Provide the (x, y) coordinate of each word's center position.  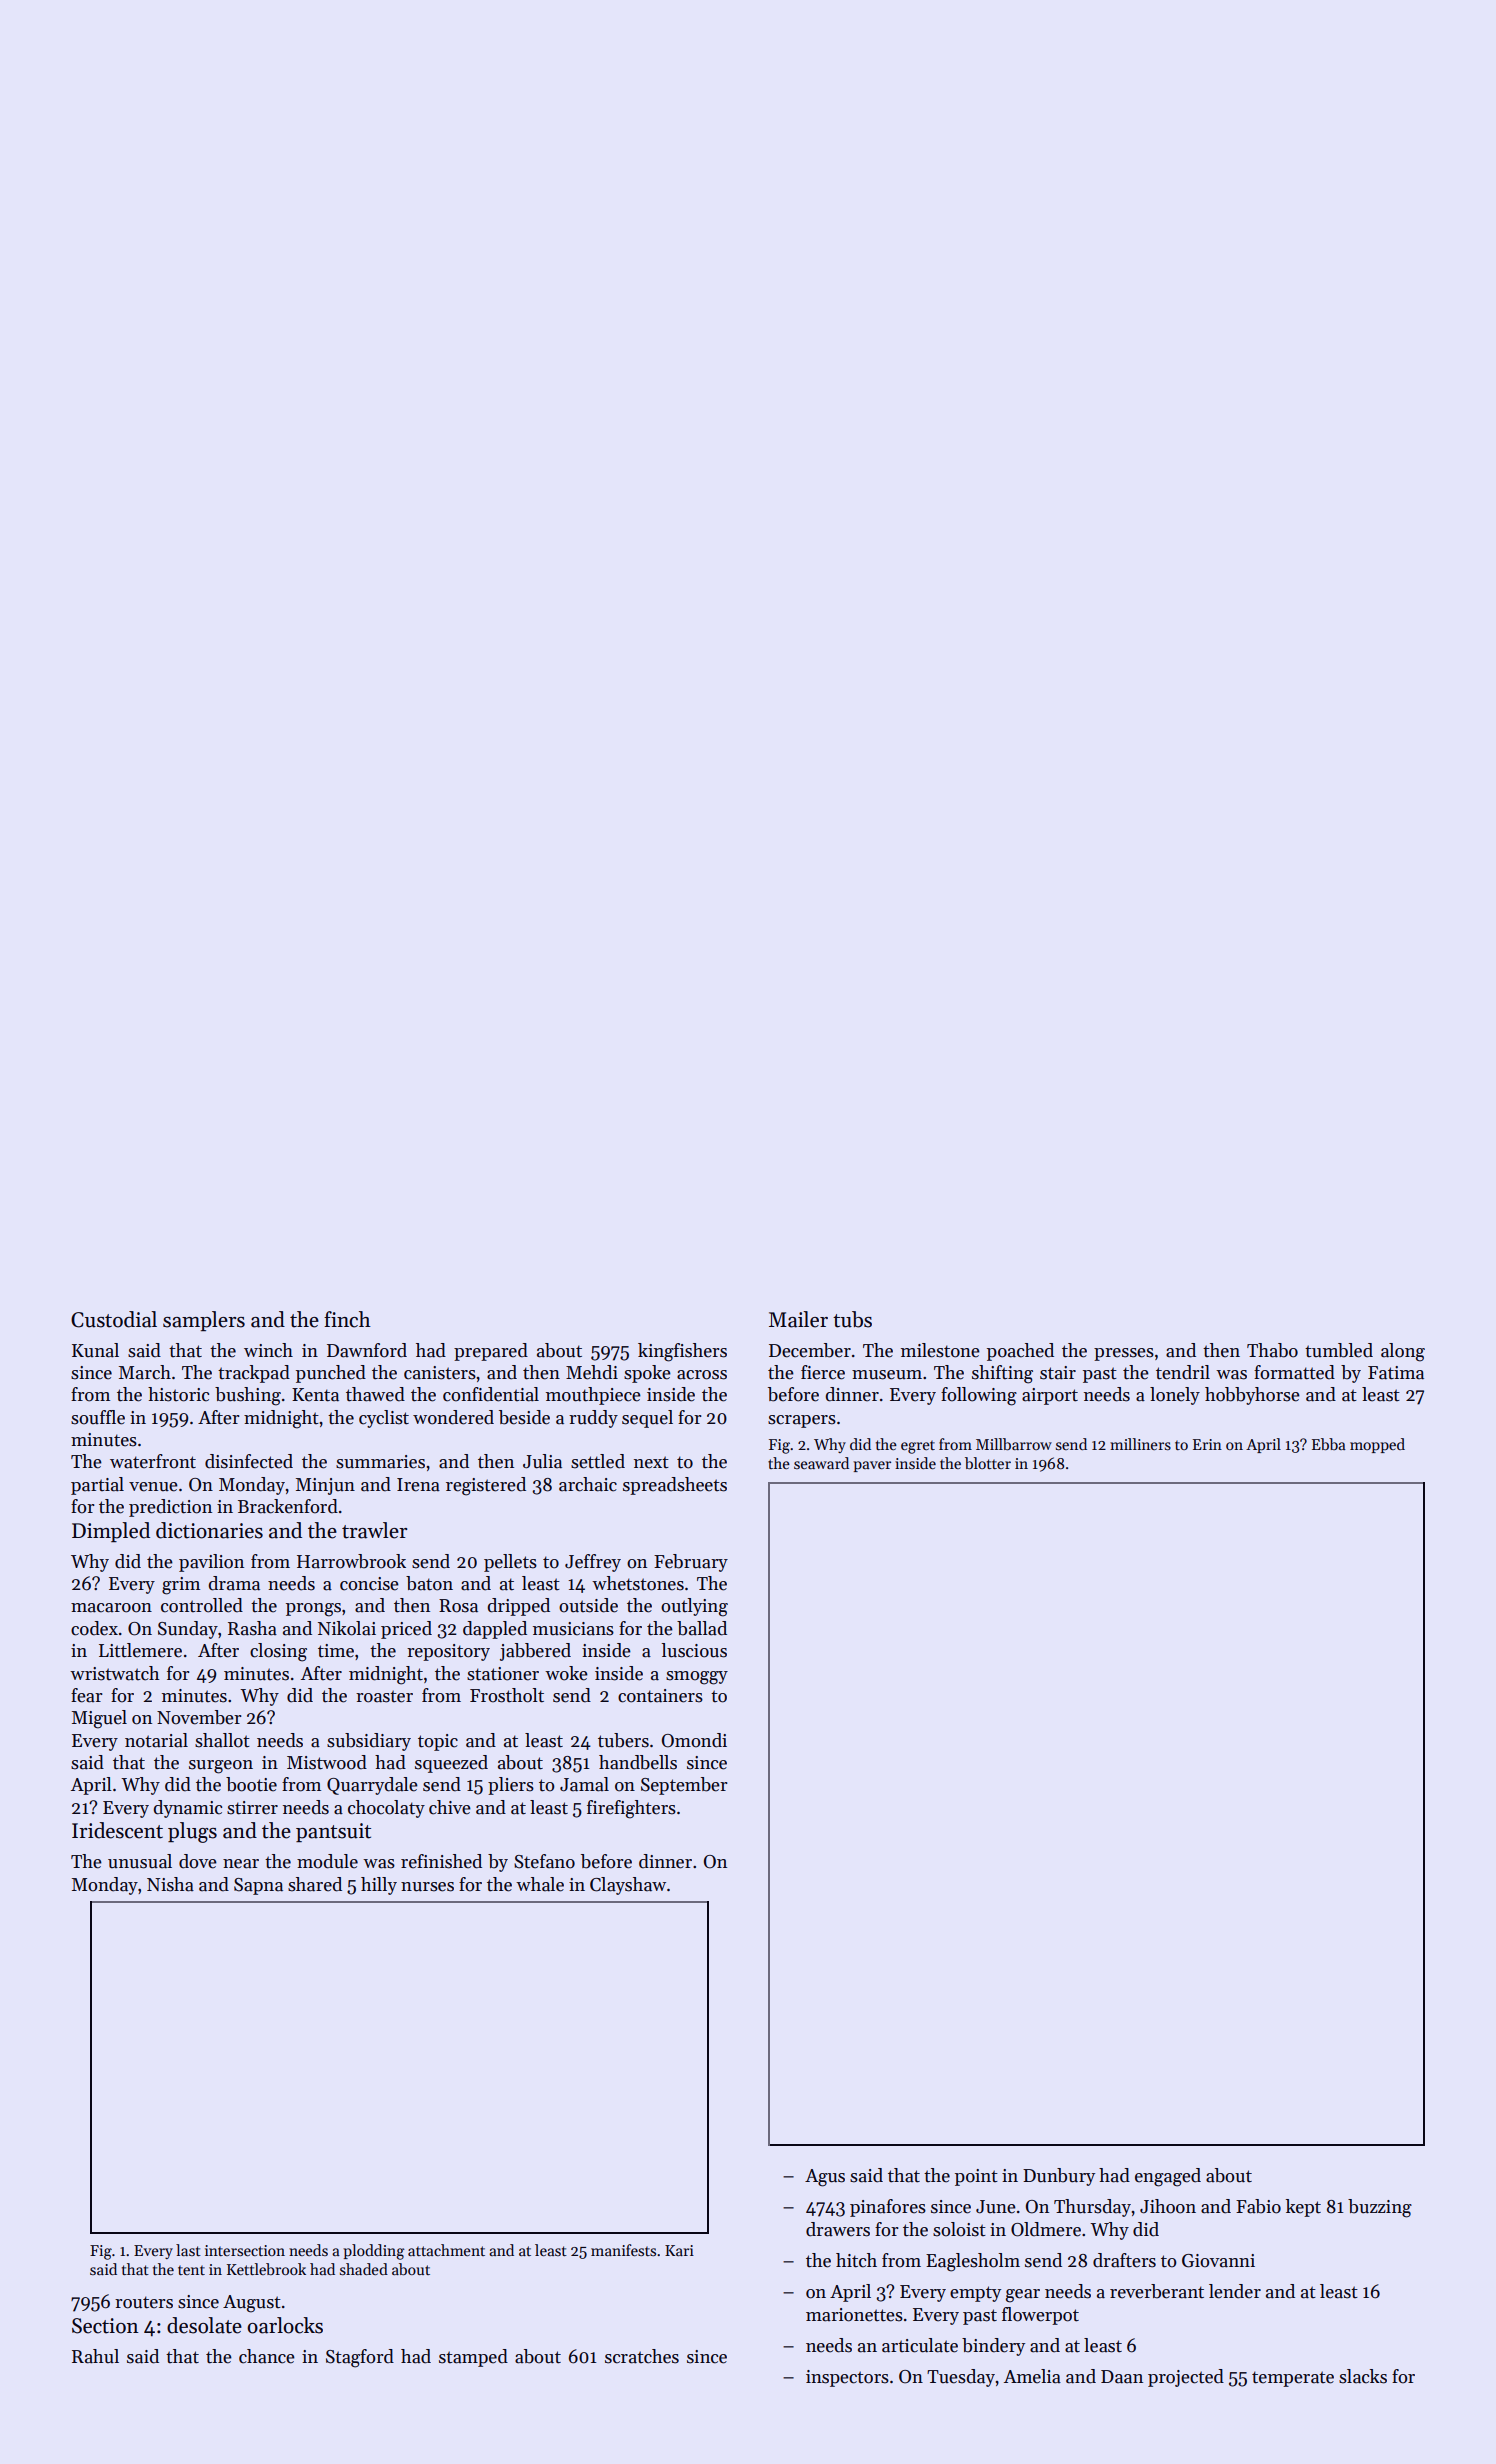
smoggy (697, 1678)
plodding (374, 2252)
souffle (98, 1417)
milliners (1140, 1444)
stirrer (252, 1808)
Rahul (95, 2356)
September (684, 1786)
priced (406, 1630)
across (702, 1375)
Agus (825, 2178)
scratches (642, 2356)
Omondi (694, 1740)
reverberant (1157, 2291)
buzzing (1380, 2208)
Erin (1207, 1444)
